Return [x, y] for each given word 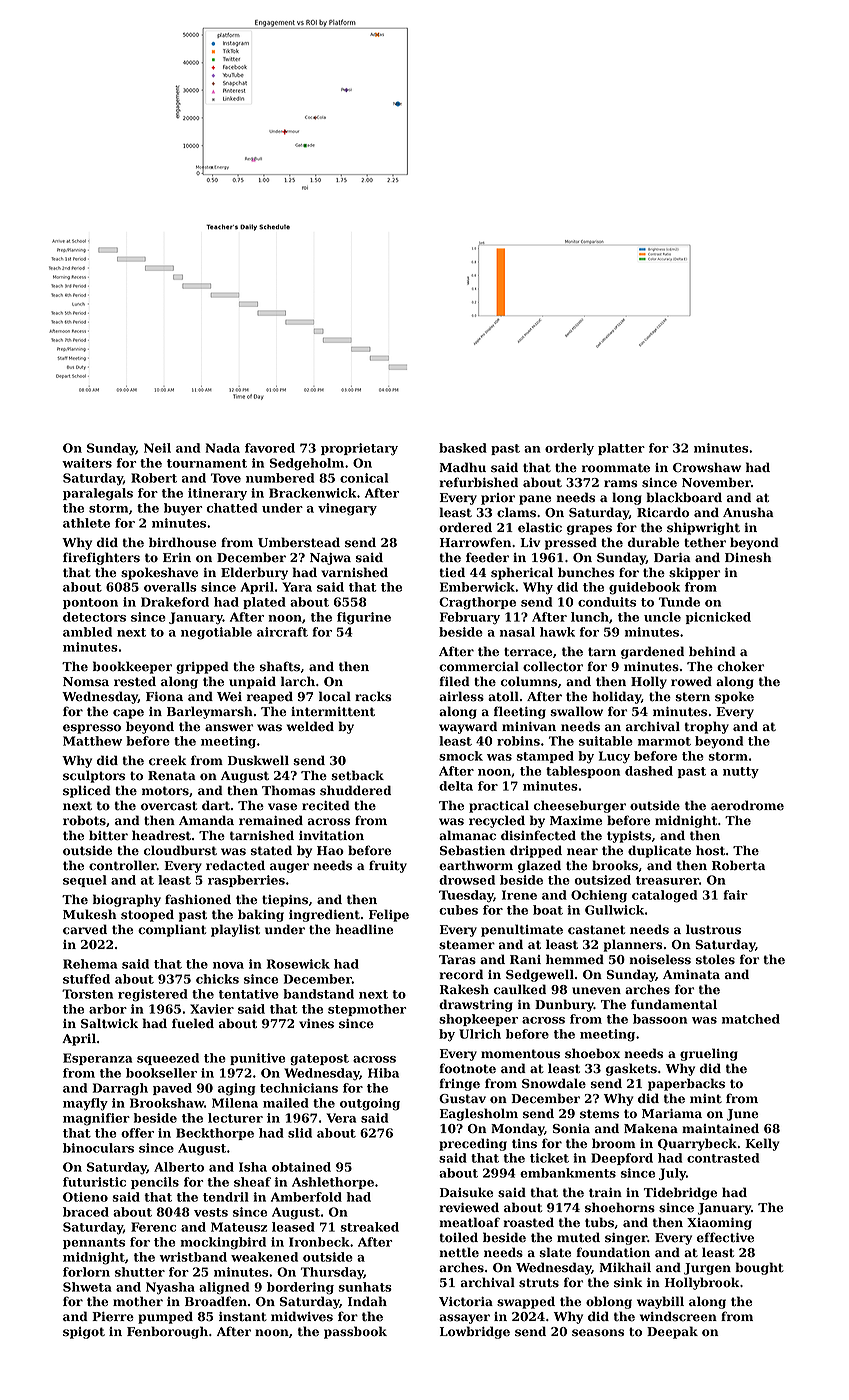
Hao [330, 851]
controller [123, 865]
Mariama [672, 1113]
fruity [388, 866]
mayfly [85, 1104]
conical [364, 478]
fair [735, 895]
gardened [652, 652]
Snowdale [554, 1083]
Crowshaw [707, 467]
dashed [649, 771]
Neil [157, 448]
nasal [517, 632]
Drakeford [175, 602]
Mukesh [90, 914]
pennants [94, 1243]
